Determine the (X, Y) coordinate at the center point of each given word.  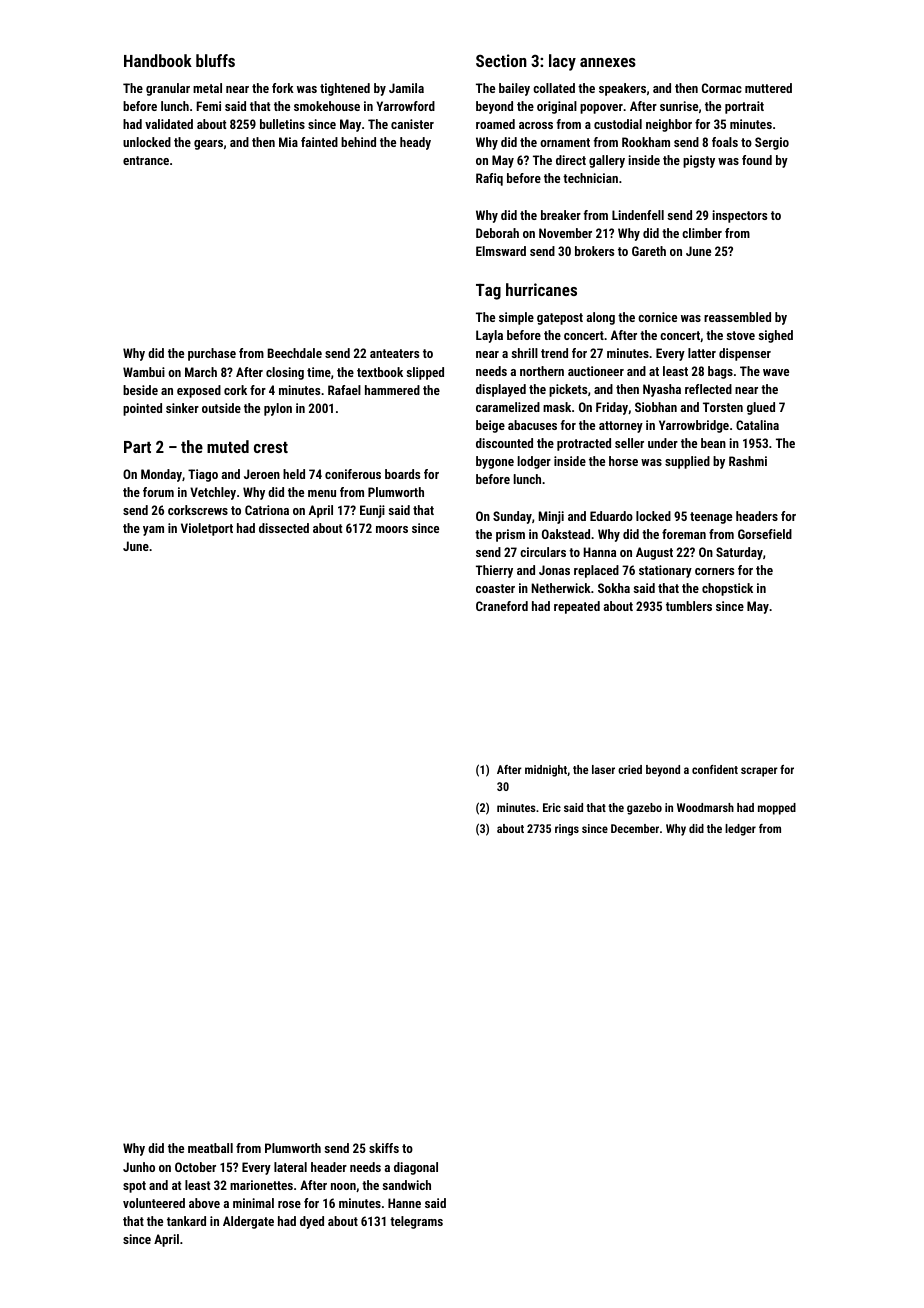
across (536, 125)
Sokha (614, 588)
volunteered (154, 1203)
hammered (392, 390)
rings (567, 830)
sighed (776, 336)
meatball (210, 1148)
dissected (284, 528)
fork (283, 88)
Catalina (757, 425)
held (294, 474)
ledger (740, 830)
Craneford (502, 606)
